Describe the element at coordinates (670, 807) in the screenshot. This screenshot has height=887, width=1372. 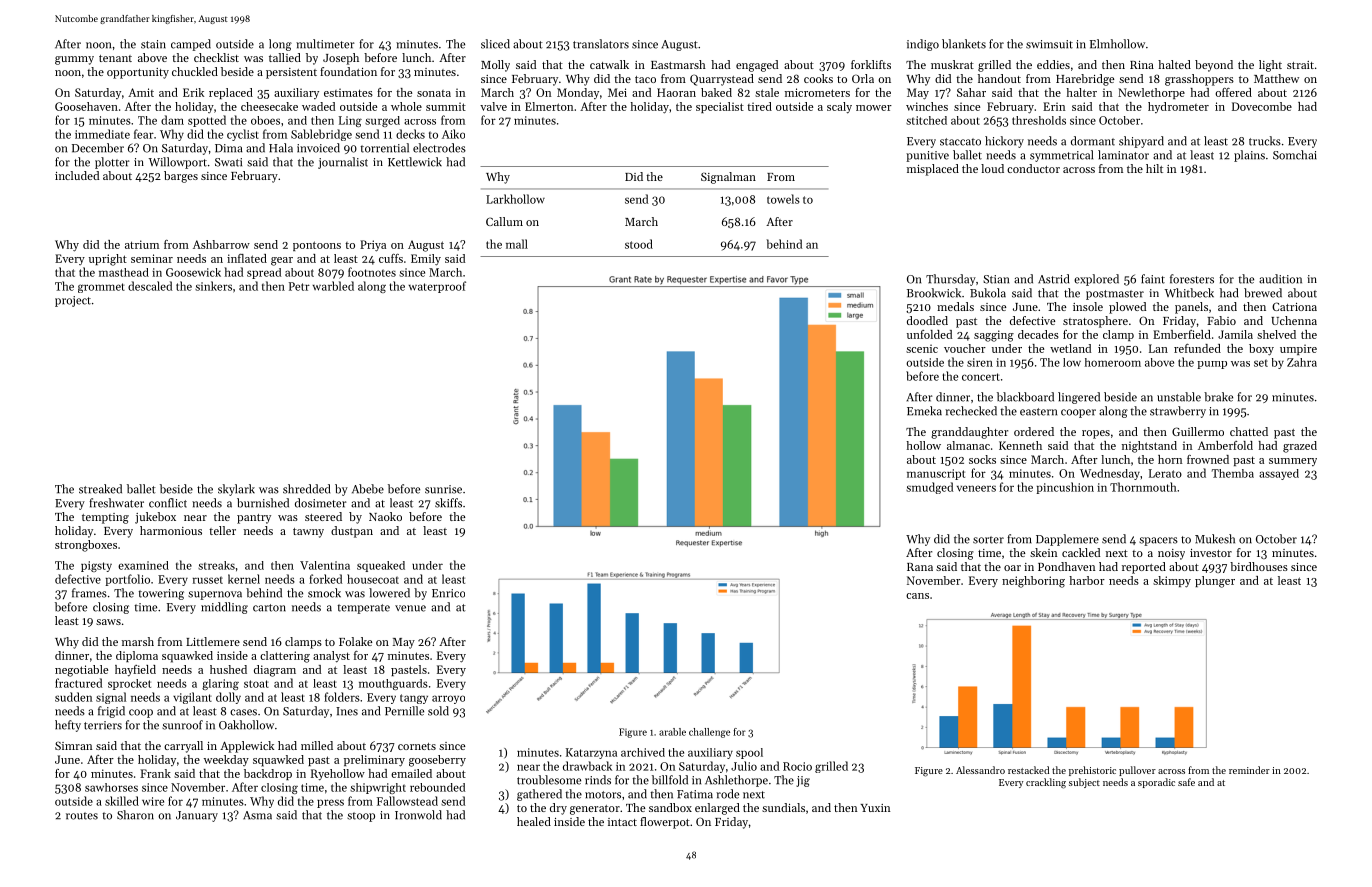
I see `sandbox` at that location.
